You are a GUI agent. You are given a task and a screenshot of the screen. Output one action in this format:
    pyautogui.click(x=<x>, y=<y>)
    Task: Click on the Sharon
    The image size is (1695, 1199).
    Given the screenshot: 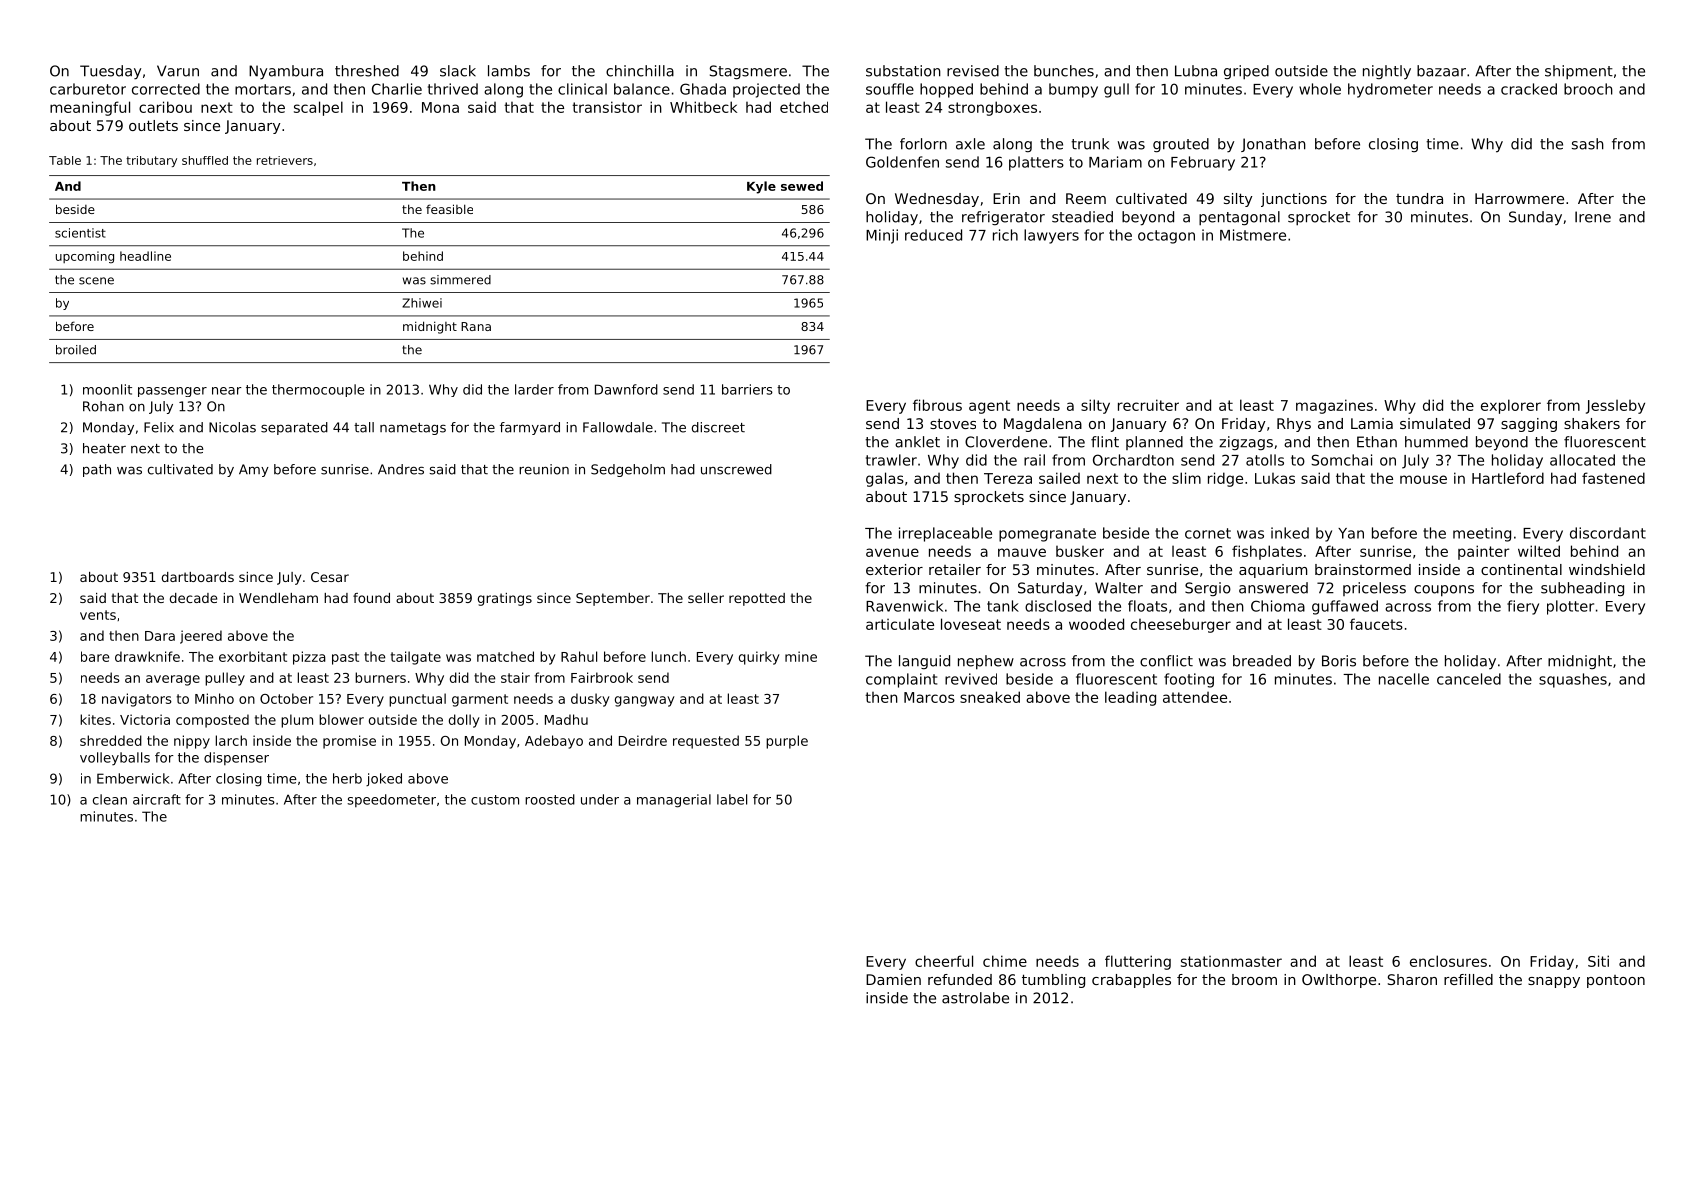 What is the action you would take?
    pyautogui.click(x=1412, y=979)
